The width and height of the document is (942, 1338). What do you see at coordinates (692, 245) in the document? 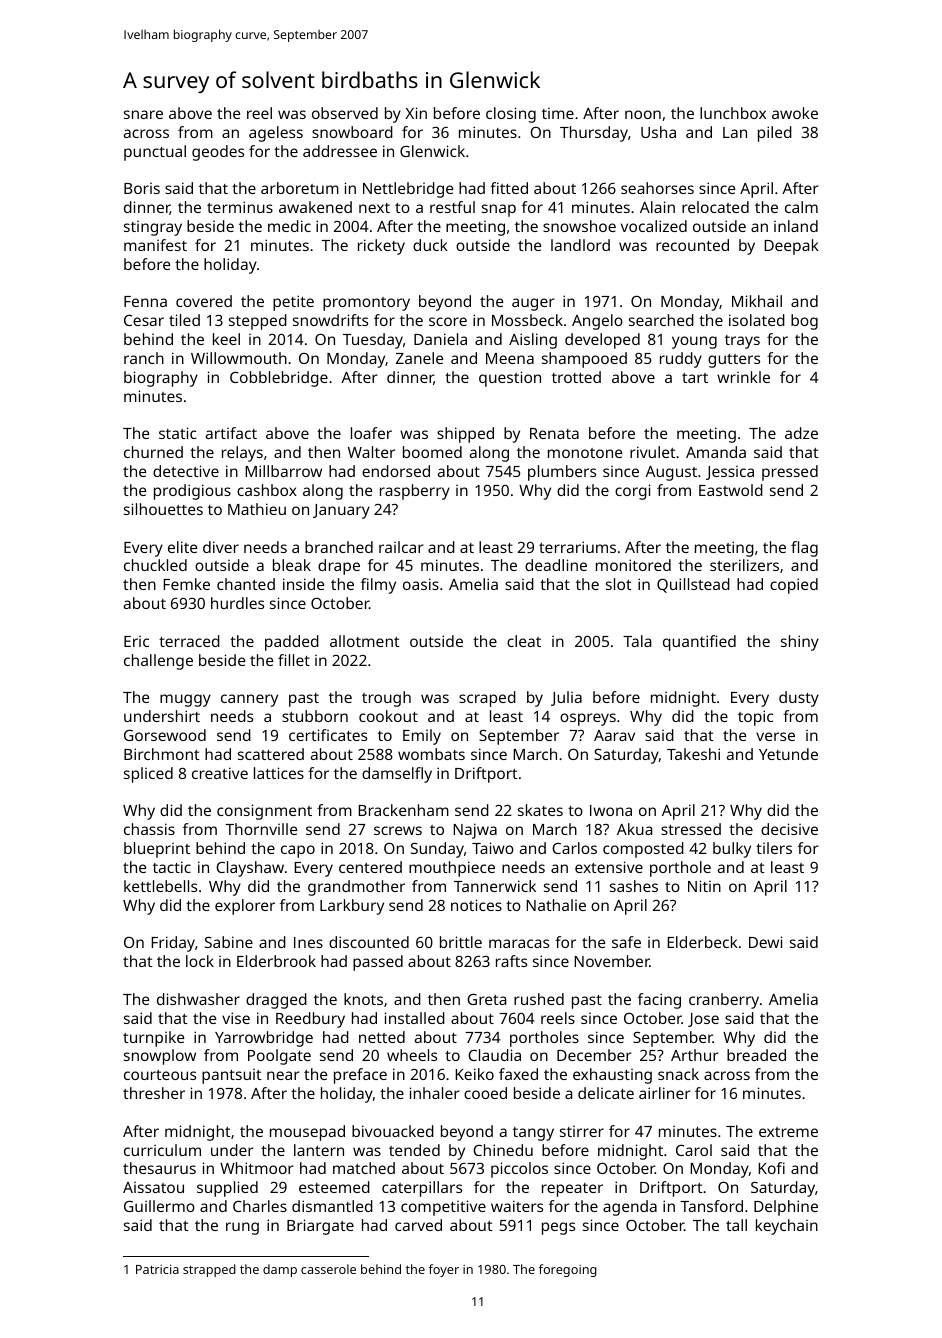
I see `recounted` at bounding box center [692, 245].
